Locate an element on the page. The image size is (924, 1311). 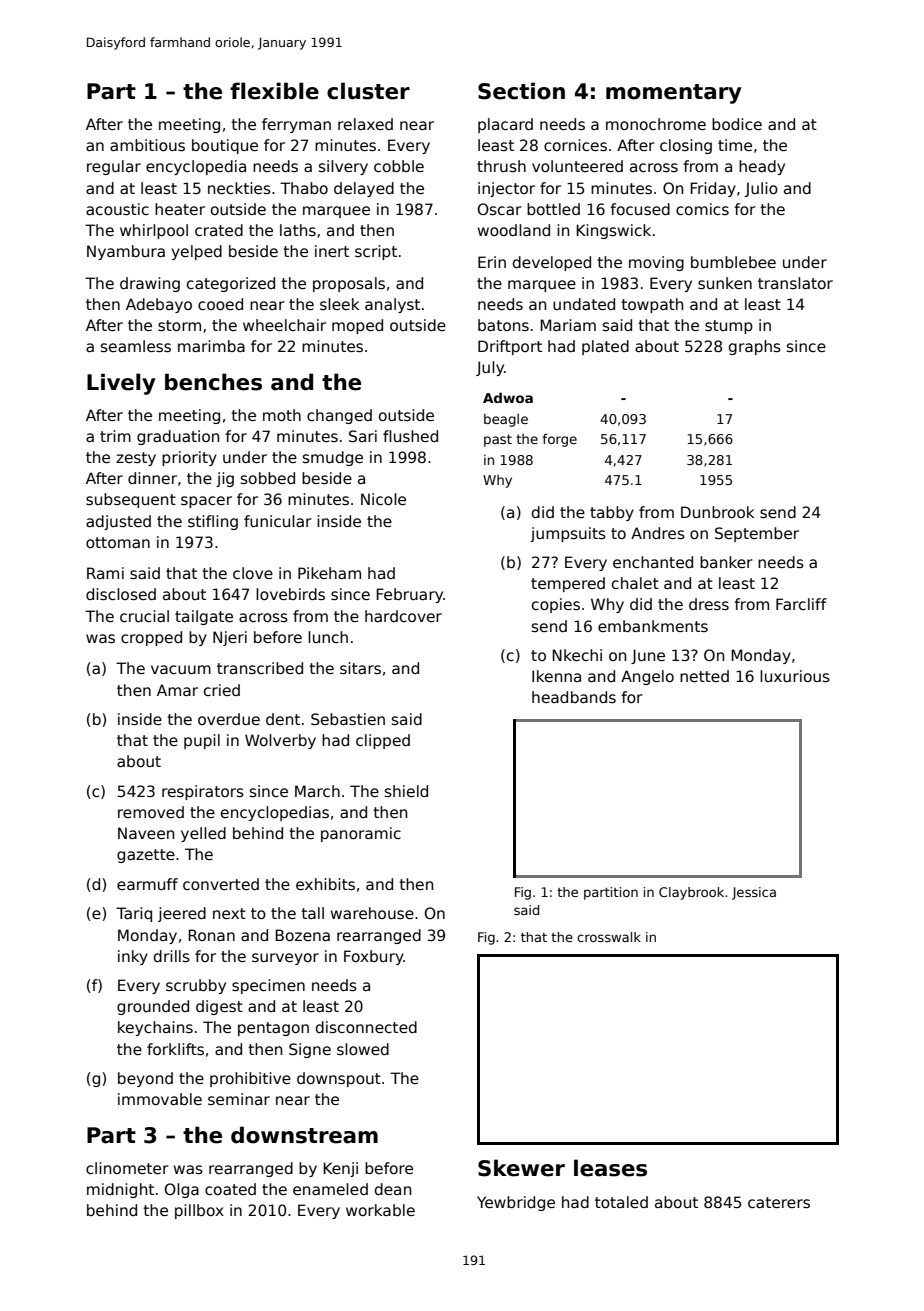
adjusted is located at coordinates (118, 522).
